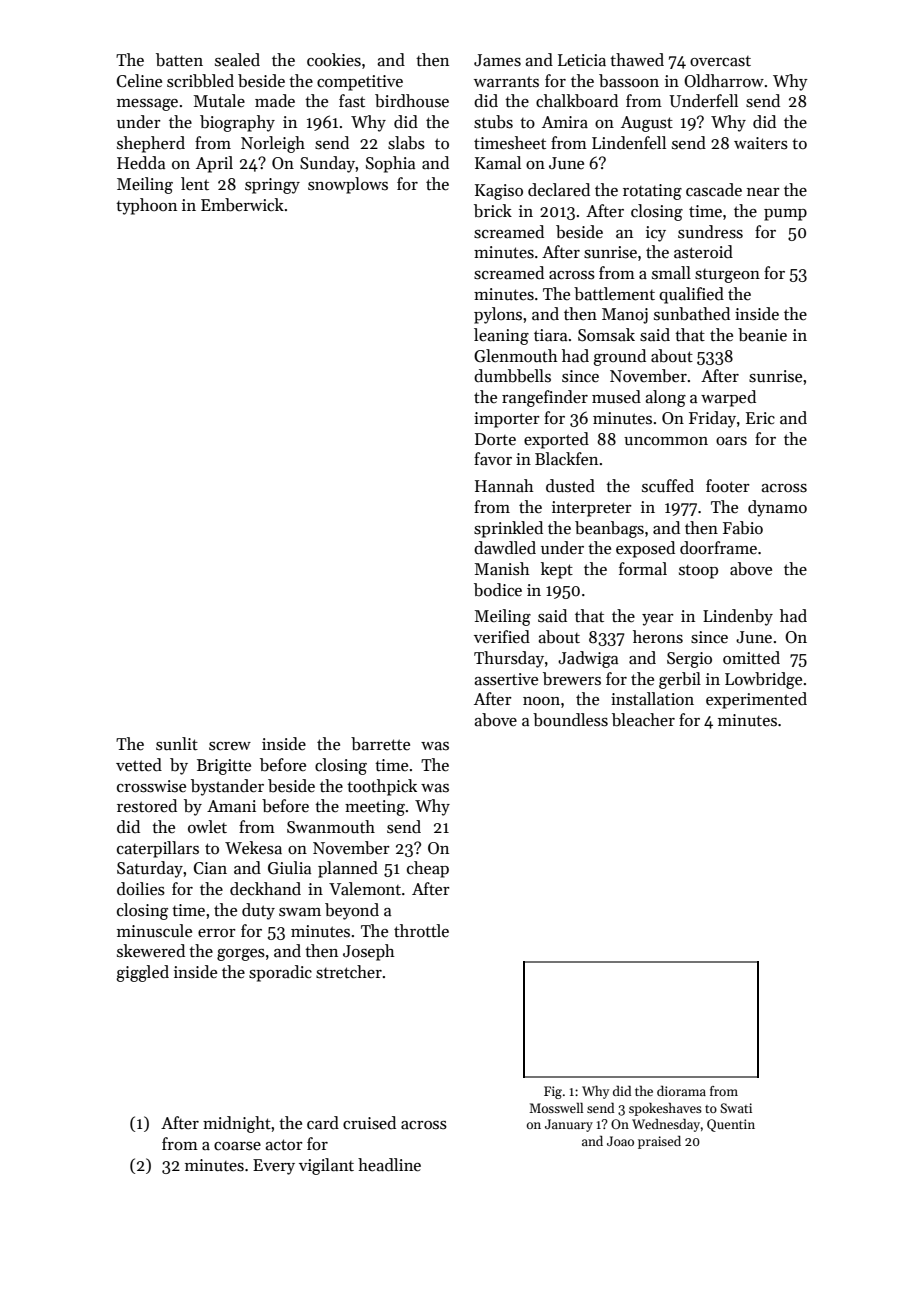 This screenshot has width=924, height=1314. What do you see at coordinates (550, 335) in the screenshot?
I see `tiara` at bounding box center [550, 335].
